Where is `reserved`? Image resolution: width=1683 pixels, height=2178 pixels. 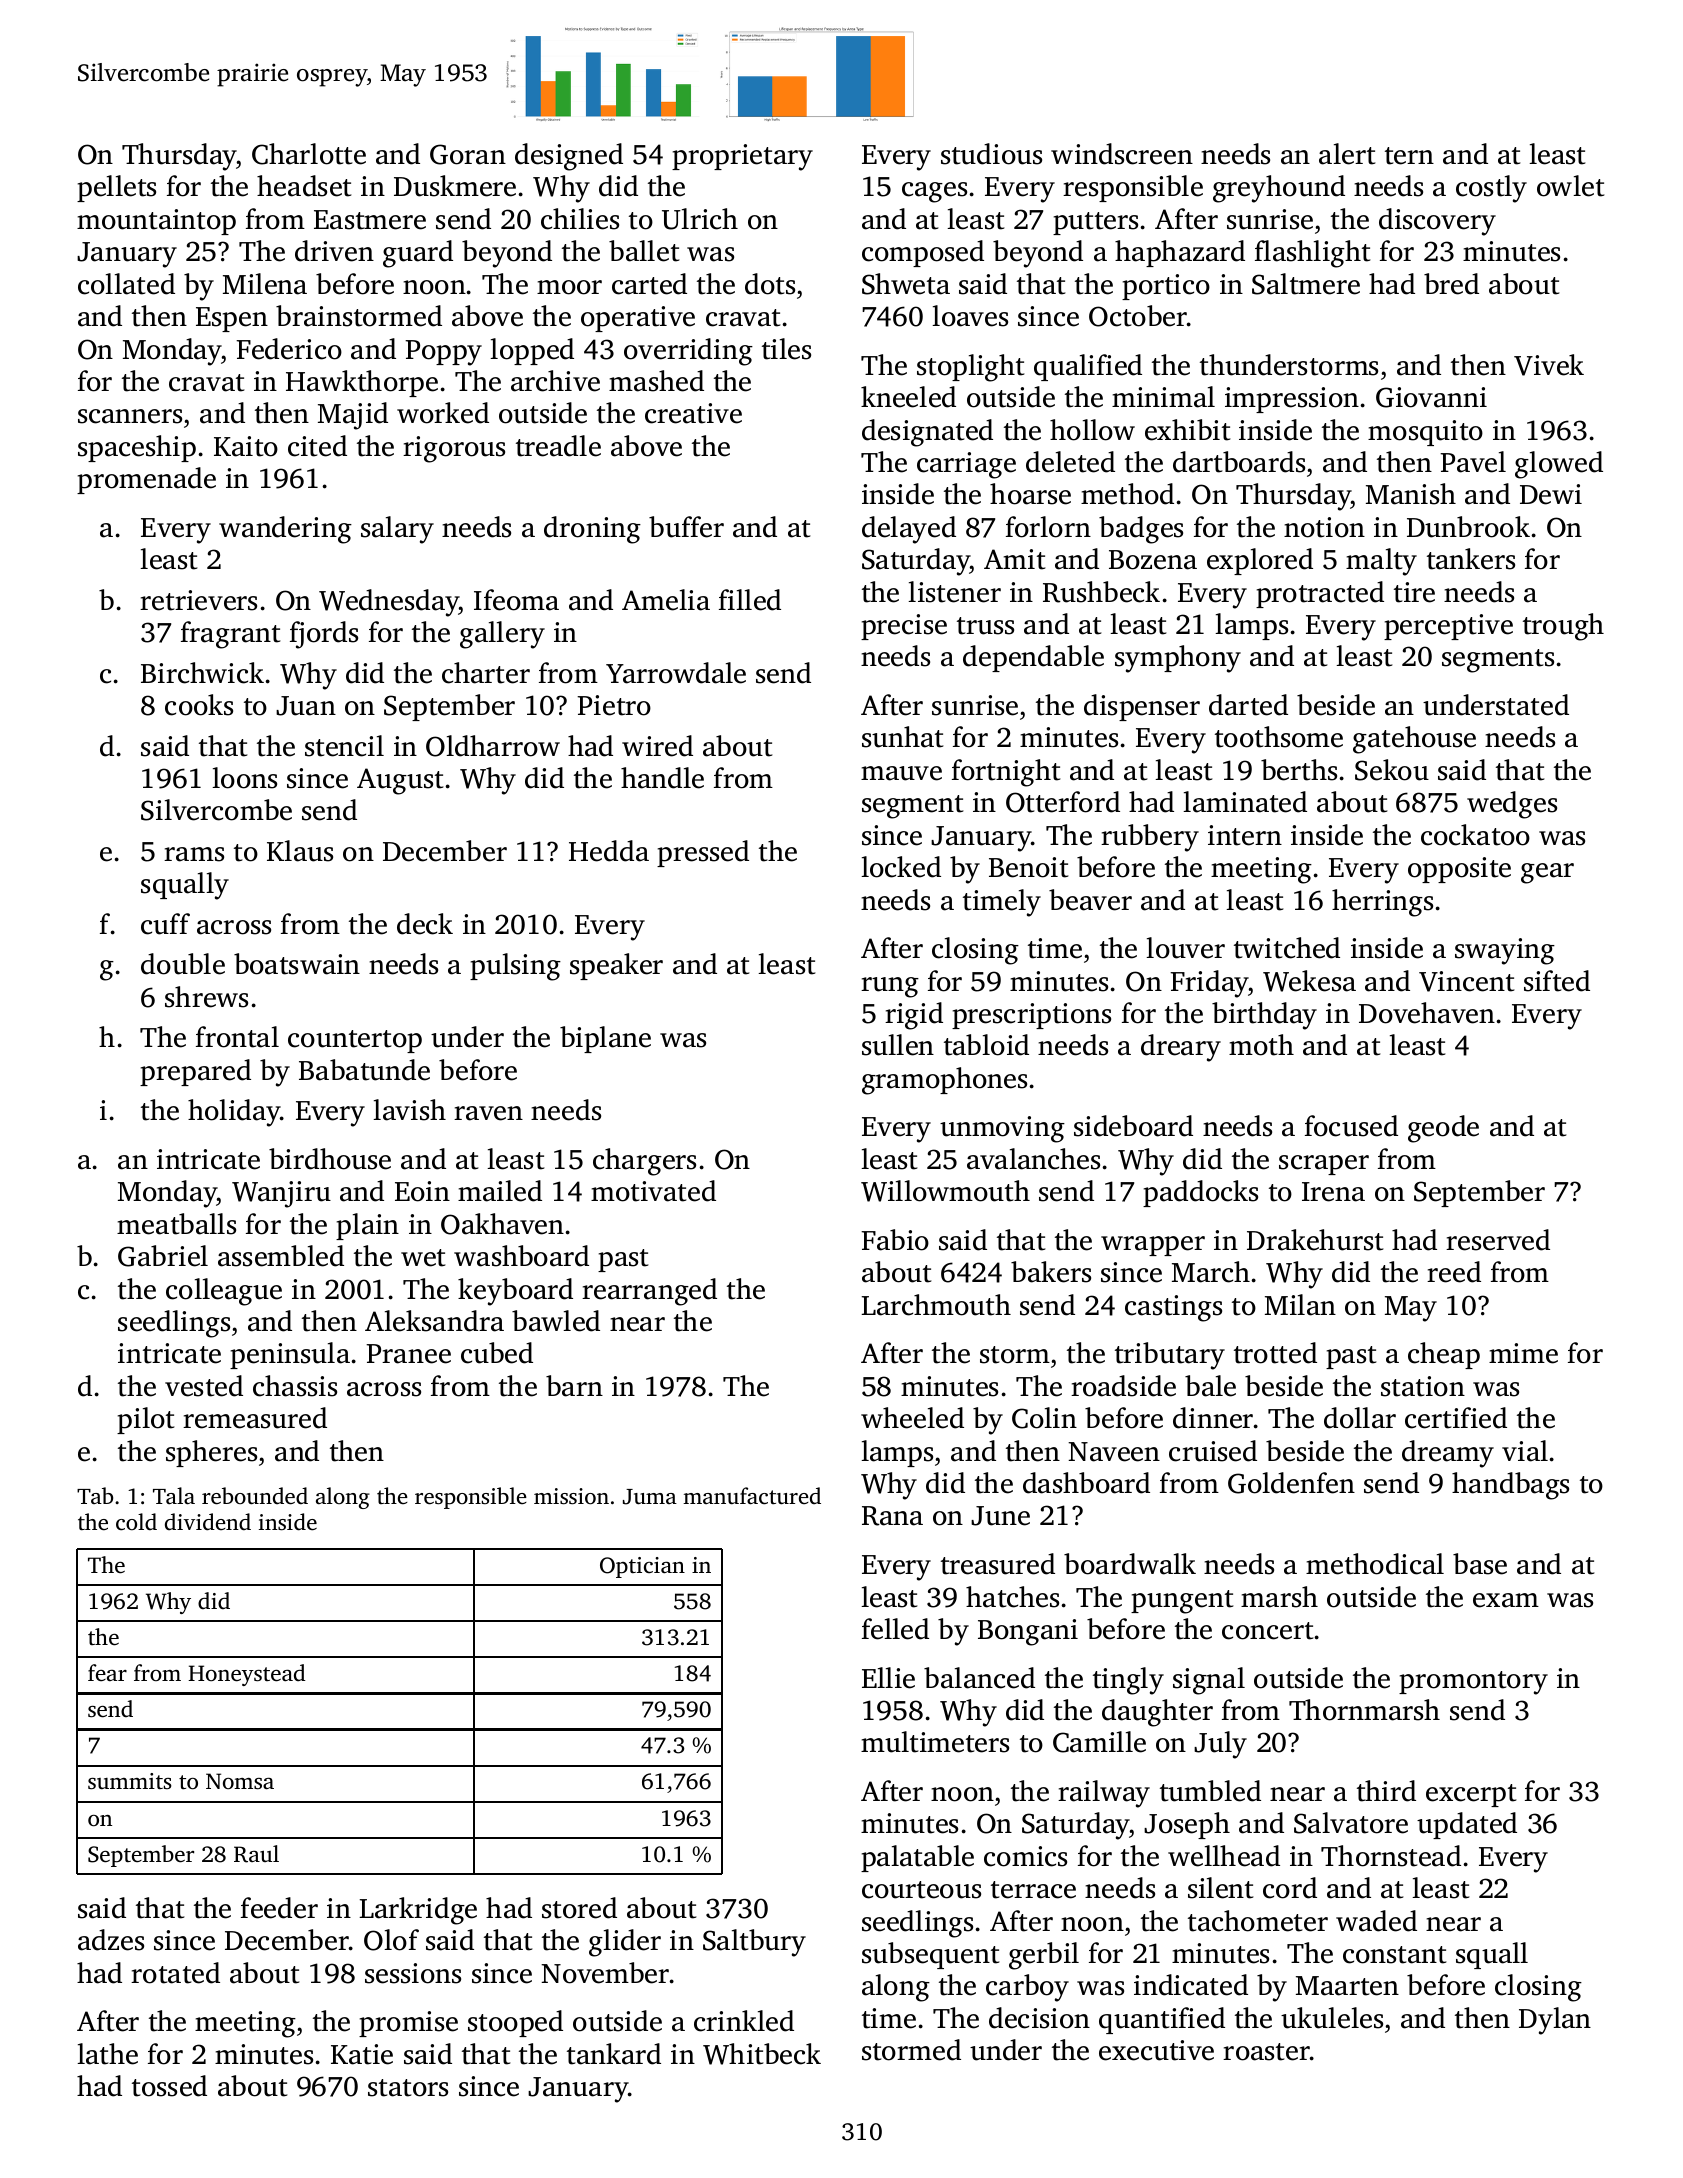
reserved is located at coordinates (1498, 1240).
